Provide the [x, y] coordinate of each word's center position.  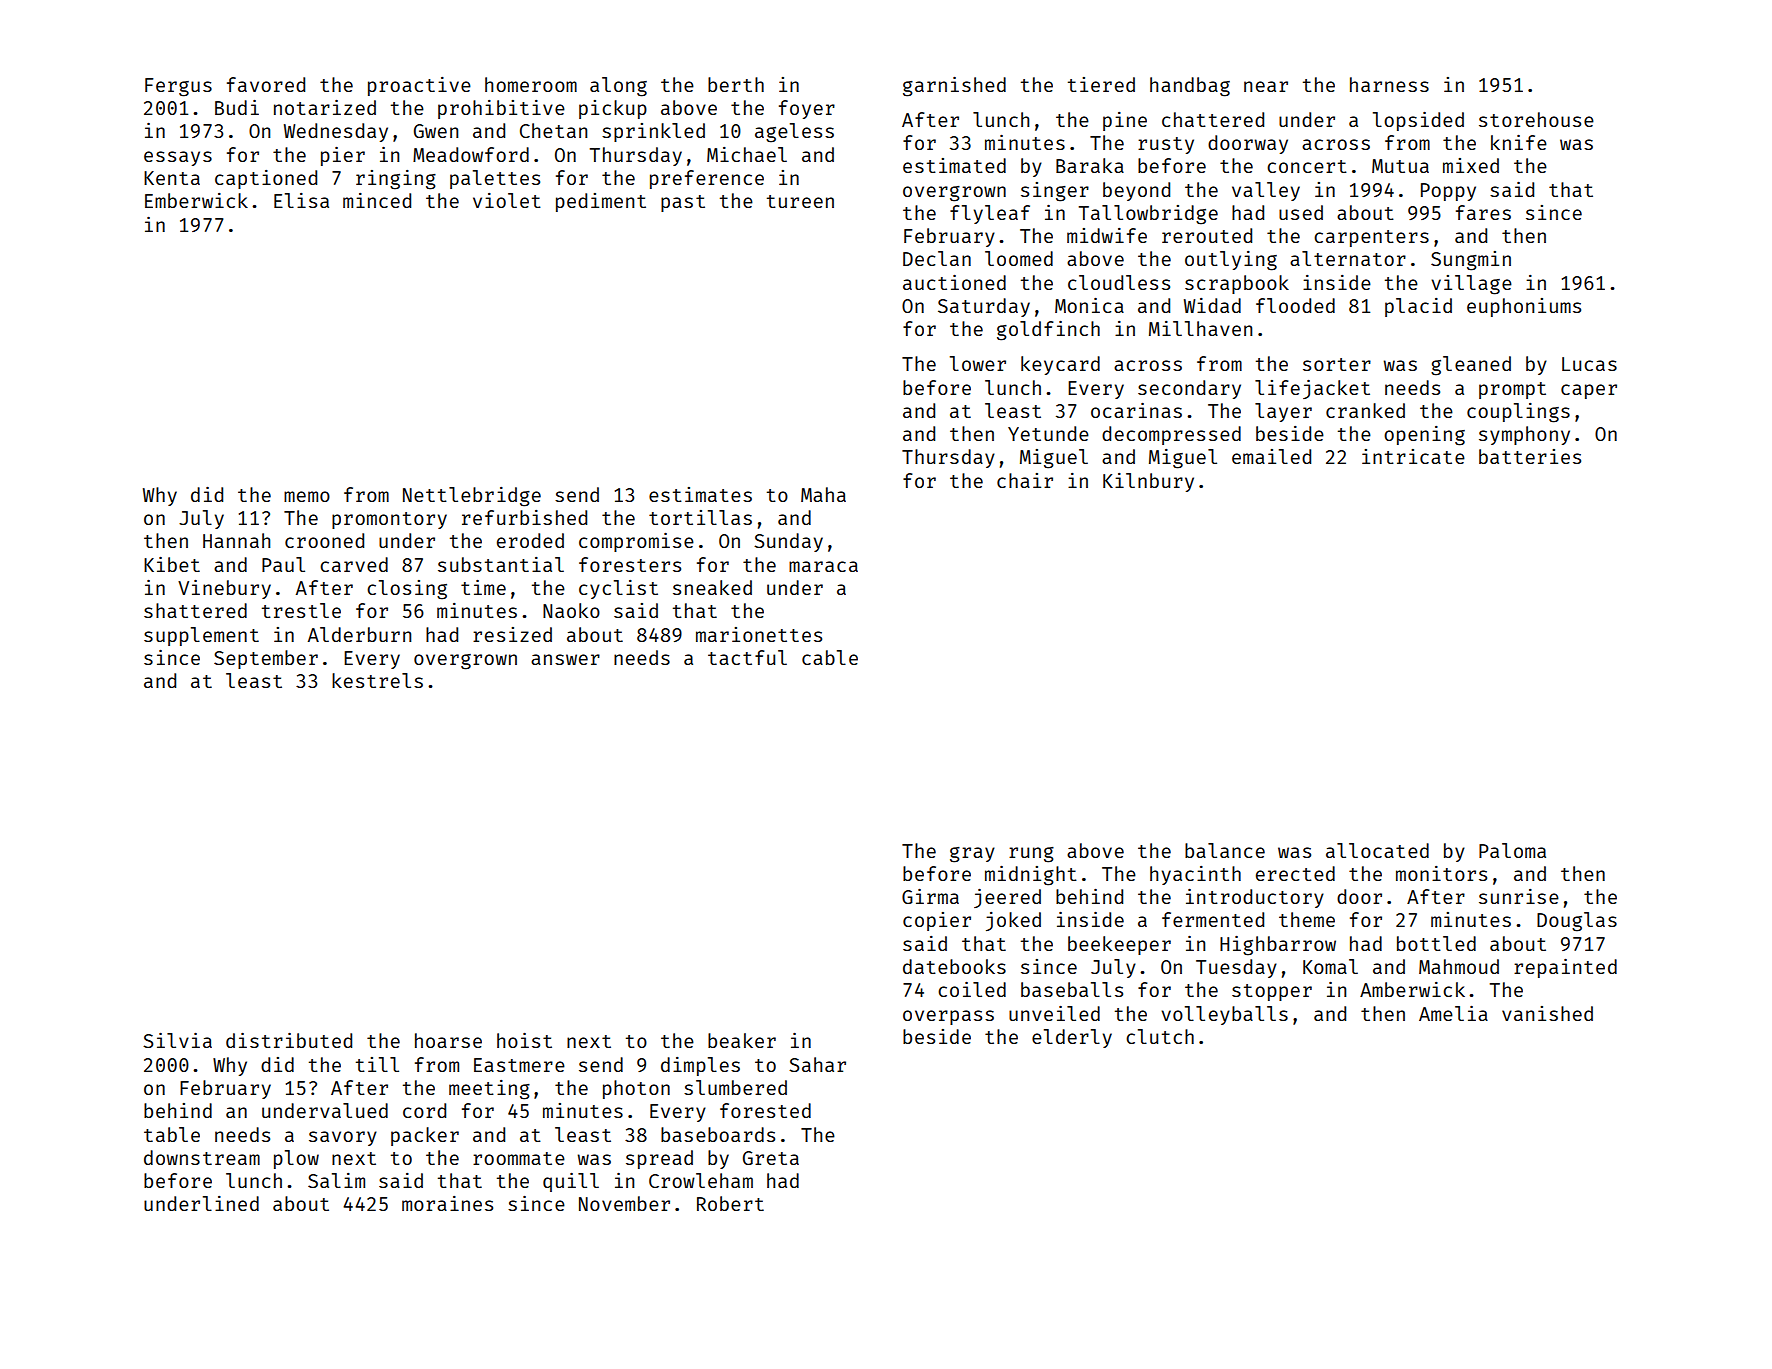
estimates [700, 494]
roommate [519, 1158]
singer [1055, 192]
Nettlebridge [472, 497]
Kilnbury [1148, 482]
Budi [237, 107]
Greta [771, 1158]
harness [1389, 84]
